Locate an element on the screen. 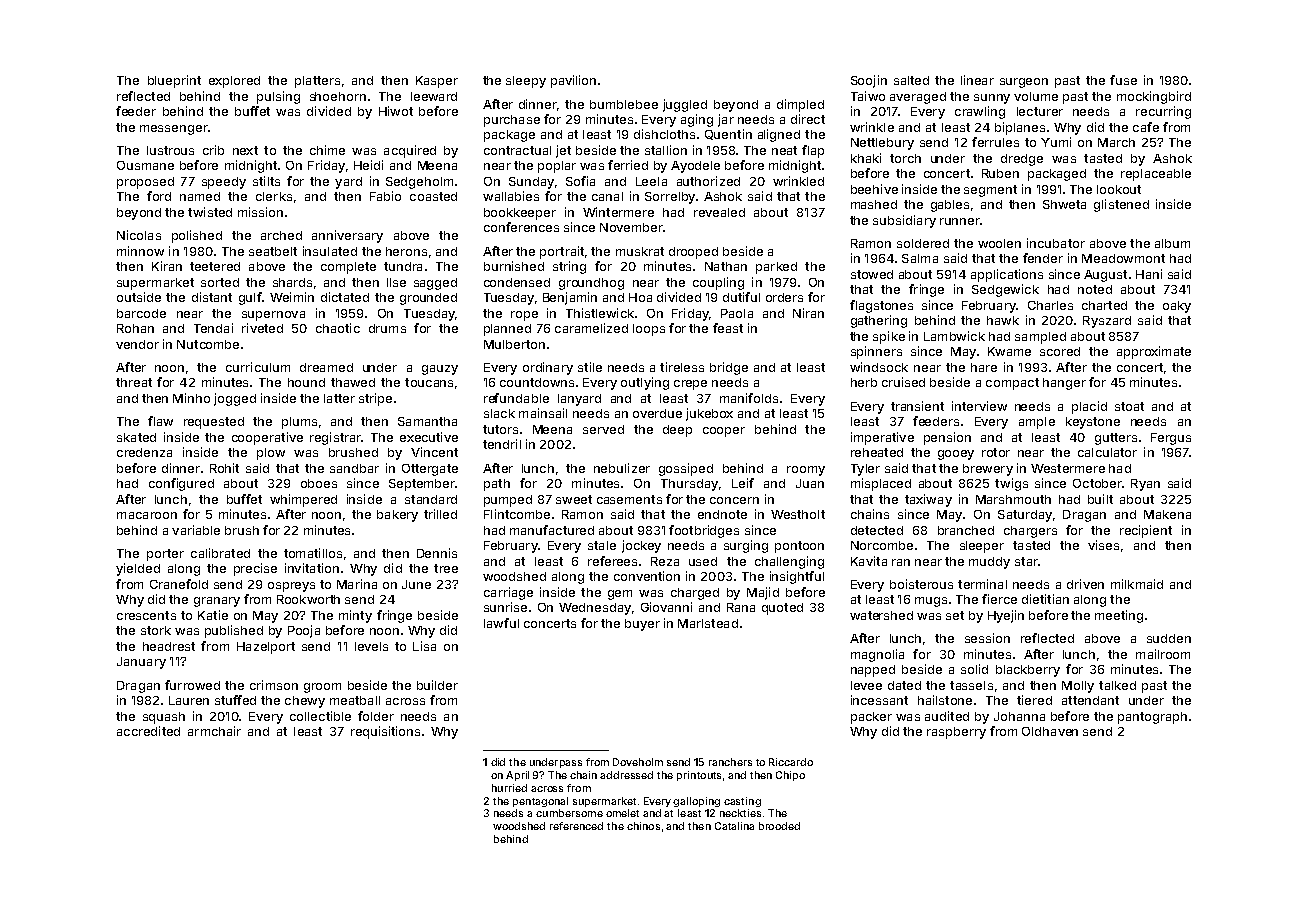 The height and width of the screenshot is (924, 1308). Tendai is located at coordinates (213, 328).
